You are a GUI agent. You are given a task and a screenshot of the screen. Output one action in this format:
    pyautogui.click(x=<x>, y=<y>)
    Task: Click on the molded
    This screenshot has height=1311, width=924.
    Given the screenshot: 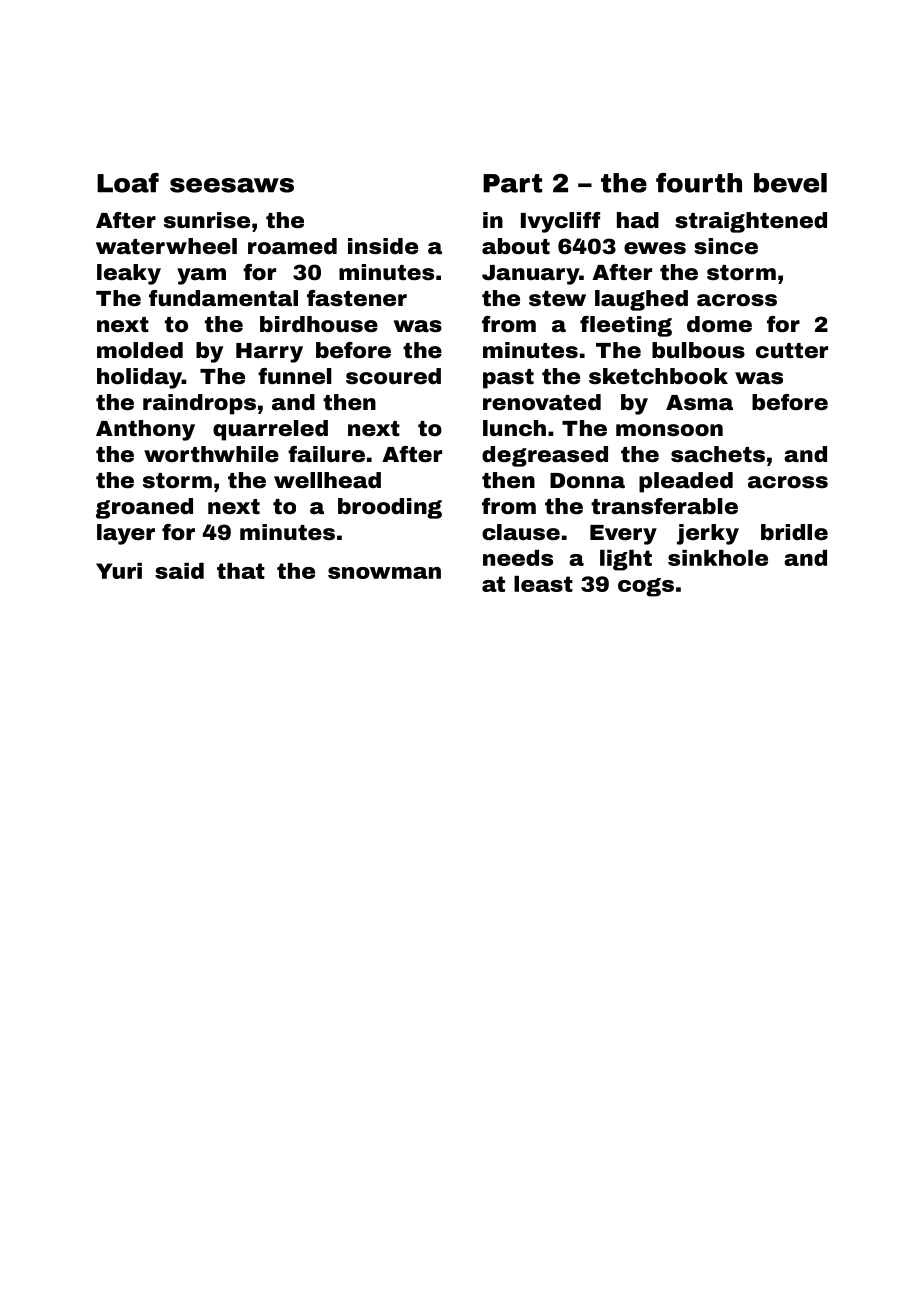 What is the action you would take?
    pyautogui.click(x=140, y=350)
